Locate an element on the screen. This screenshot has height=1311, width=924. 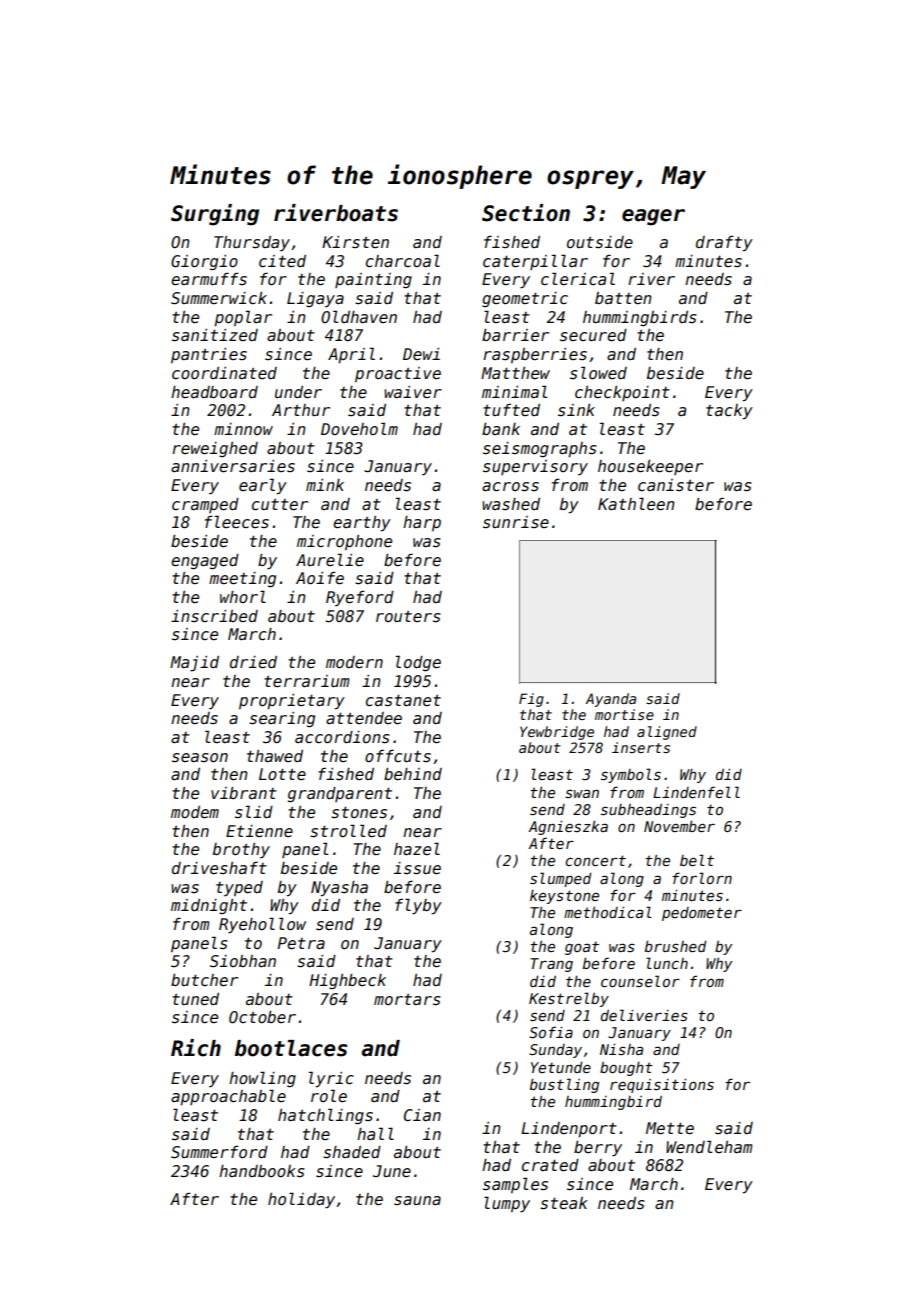
brothy is located at coordinates (241, 850).
